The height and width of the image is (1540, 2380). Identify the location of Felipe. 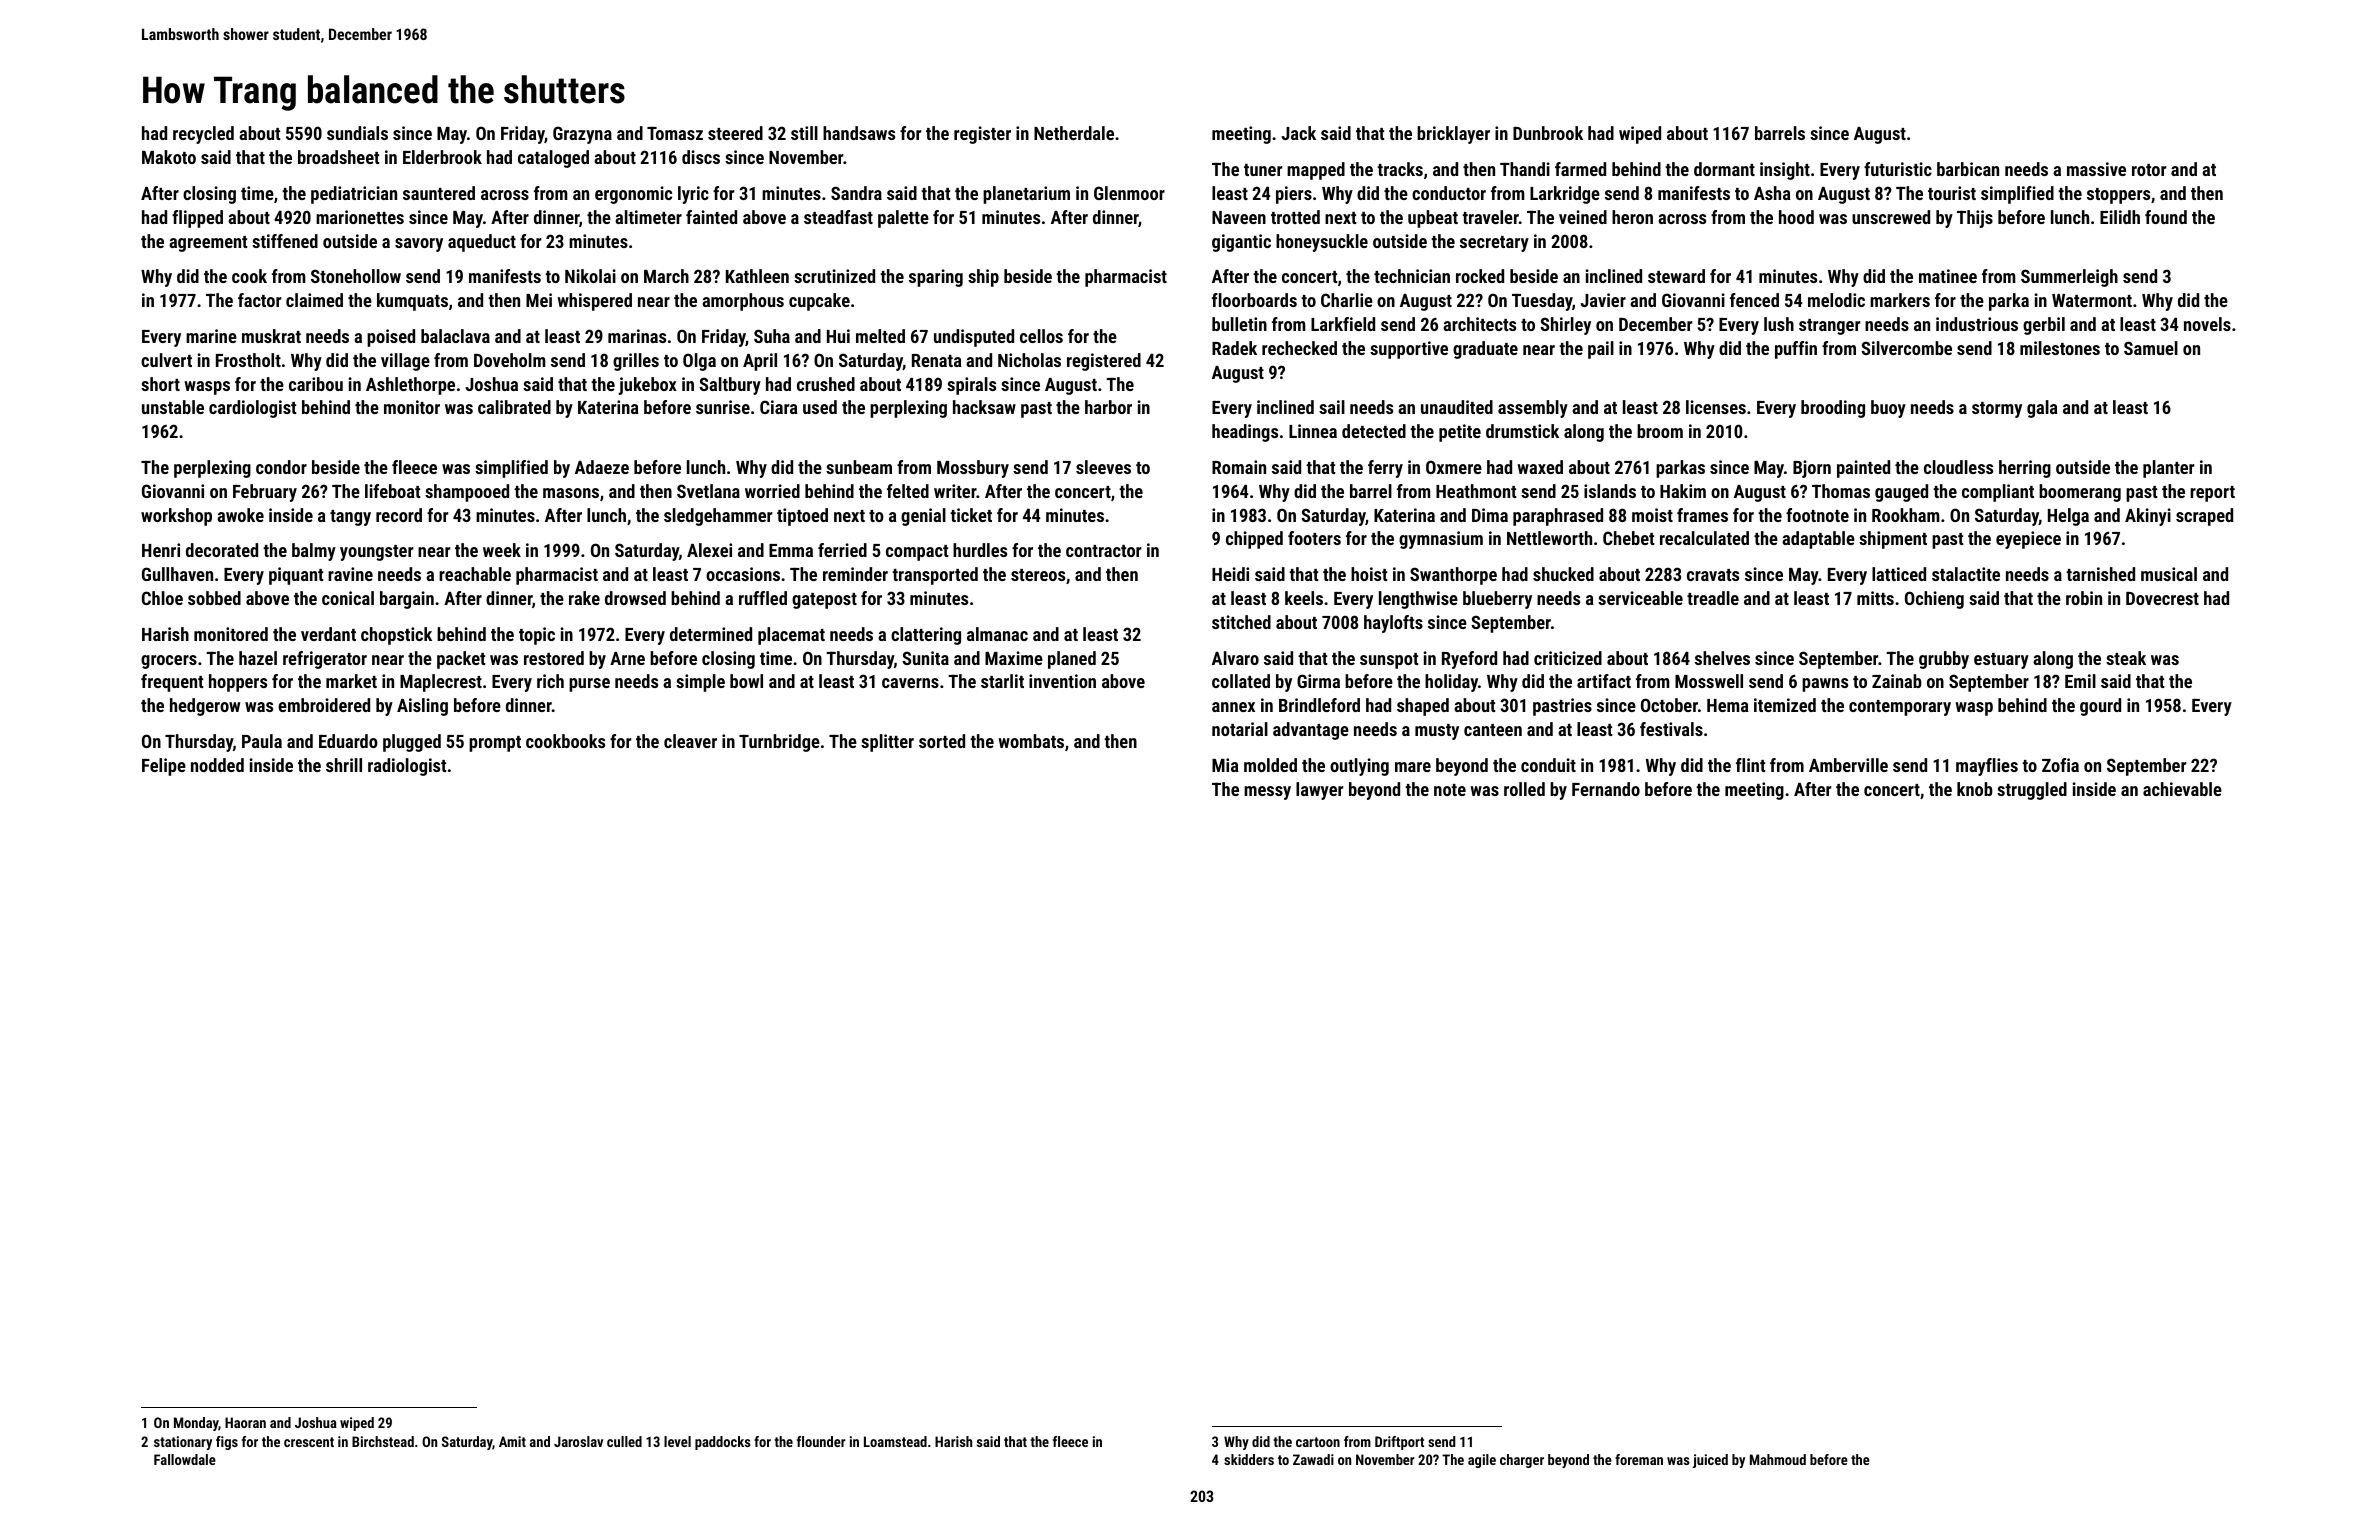
(164, 767).
